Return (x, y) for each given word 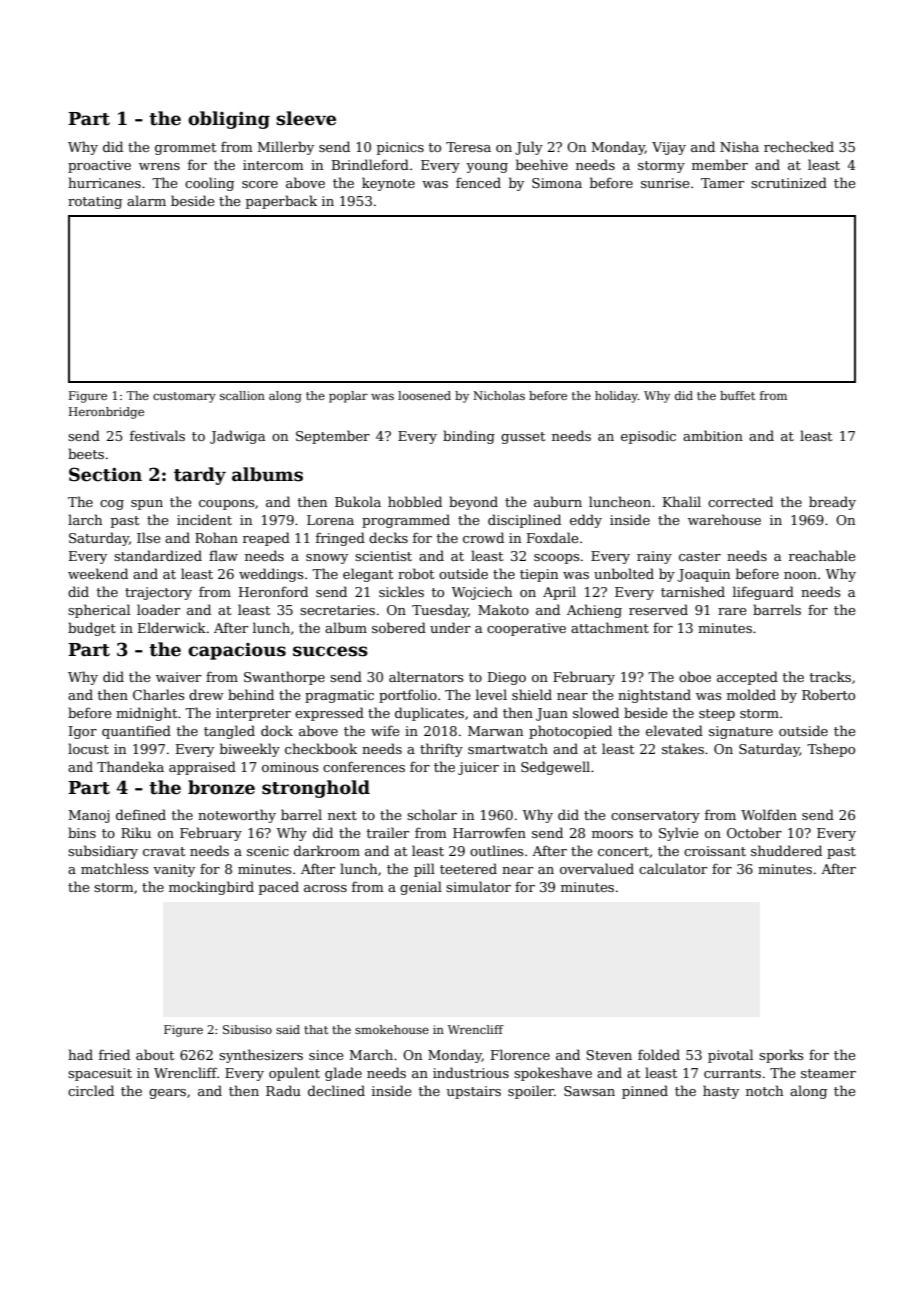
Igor (83, 732)
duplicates (429, 714)
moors (612, 834)
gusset (523, 438)
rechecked (799, 146)
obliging (229, 120)
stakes (683, 748)
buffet (737, 395)
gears (167, 1094)
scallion (242, 395)
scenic (268, 851)
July (529, 148)
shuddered (786, 850)
